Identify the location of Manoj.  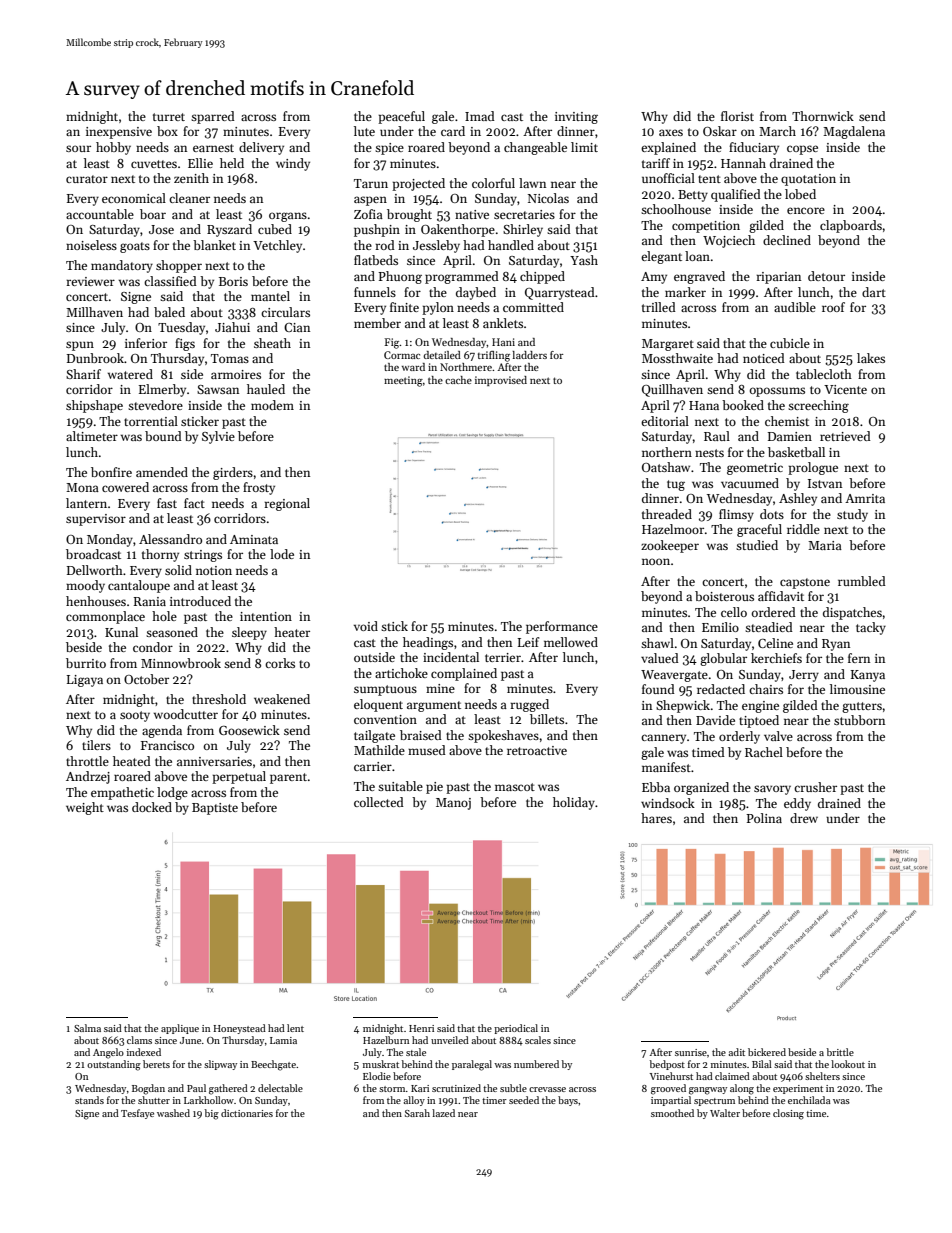
(453, 804).
